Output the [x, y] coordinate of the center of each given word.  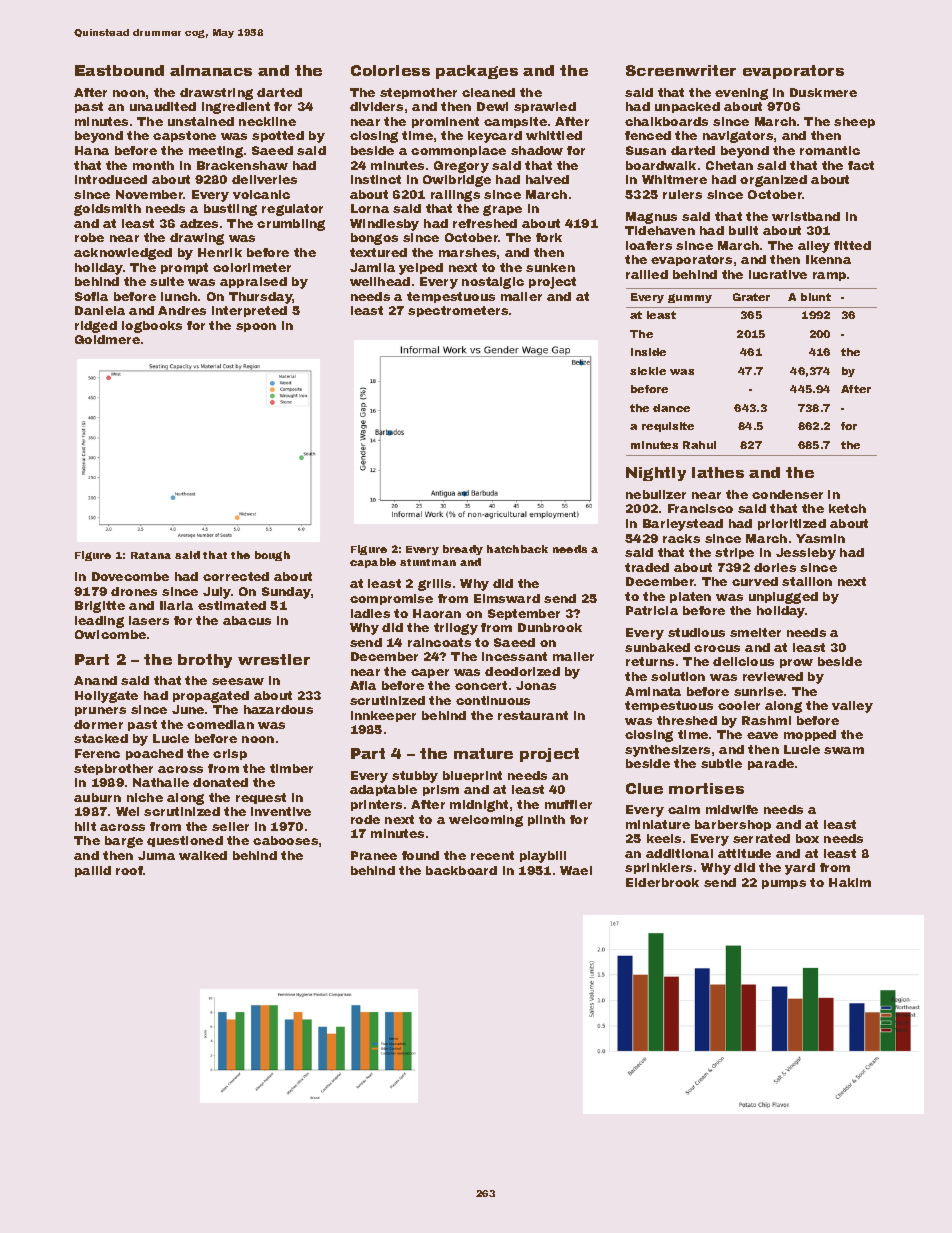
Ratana [151, 555]
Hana [92, 150]
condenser [787, 494]
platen [690, 597]
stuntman [428, 562]
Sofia [91, 296]
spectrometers [458, 311]
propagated [211, 697]
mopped [810, 735]
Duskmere [823, 92]
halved [547, 179]
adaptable [383, 790]
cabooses [285, 840]
